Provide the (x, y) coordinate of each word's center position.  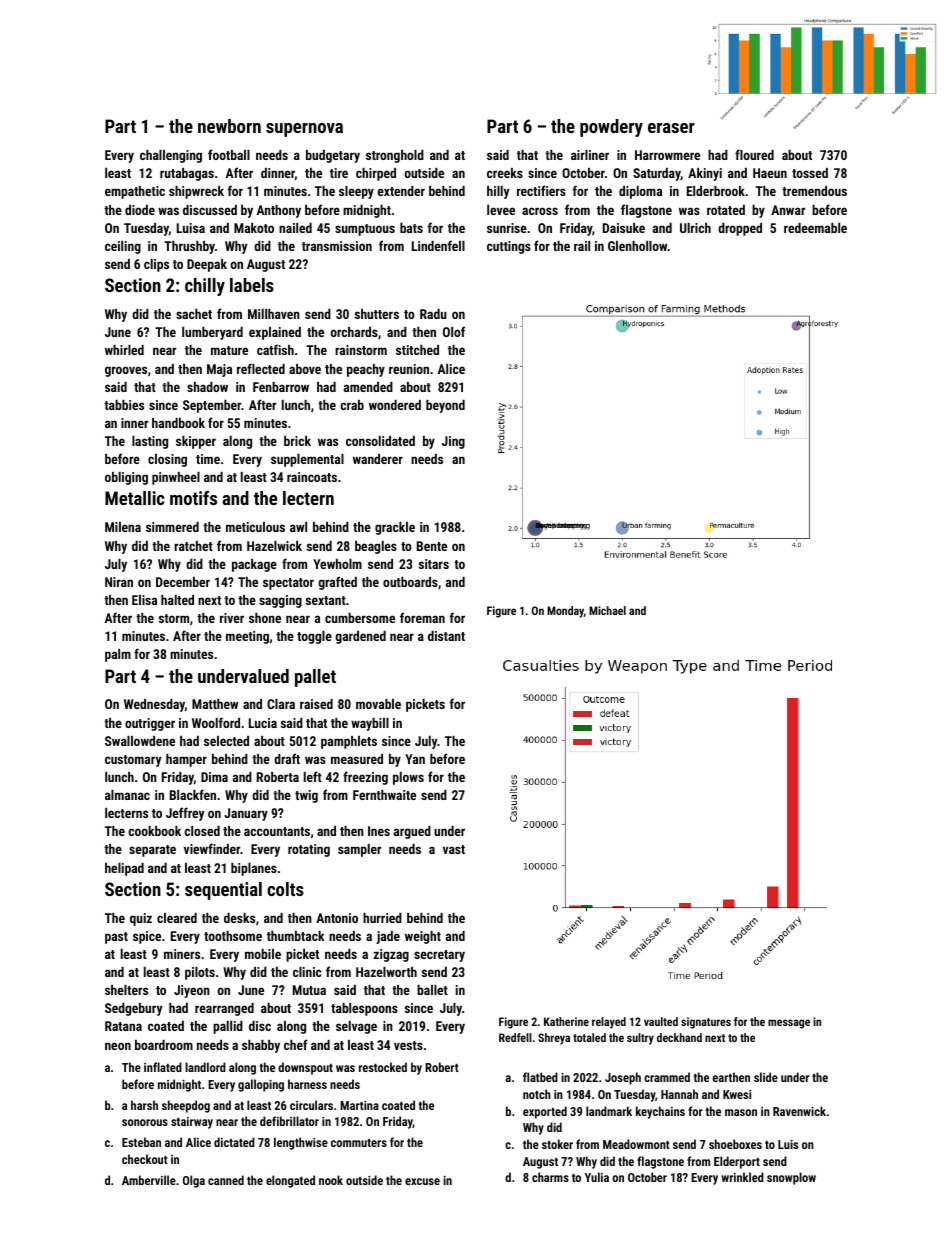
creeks (505, 173)
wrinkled (742, 1177)
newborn (229, 126)
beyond (445, 406)
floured (754, 154)
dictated (234, 1142)
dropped (740, 229)
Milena (123, 527)
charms (550, 1177)
